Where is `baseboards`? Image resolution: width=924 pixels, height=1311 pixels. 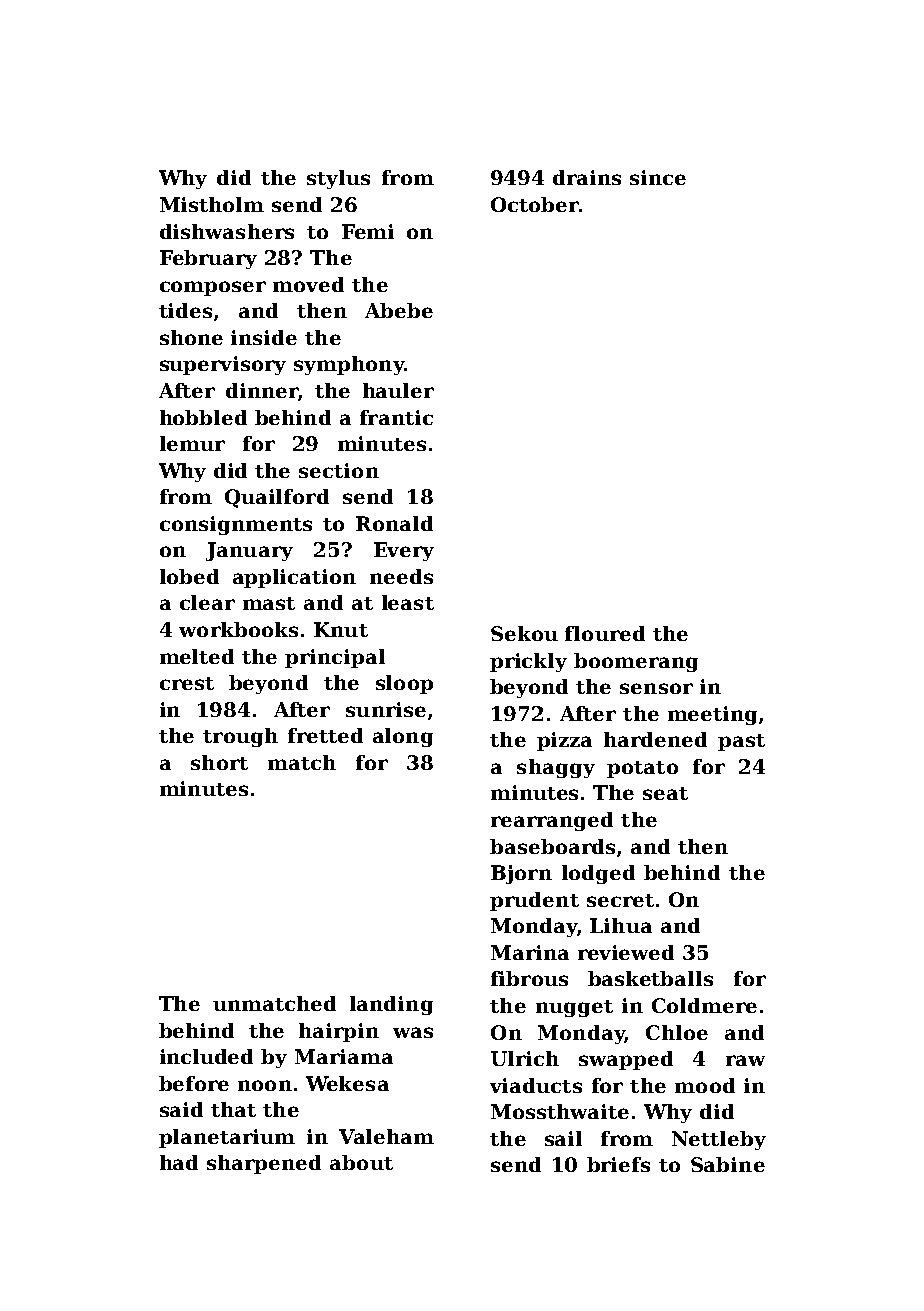
baseboards is located at coordinates (552, 846).
